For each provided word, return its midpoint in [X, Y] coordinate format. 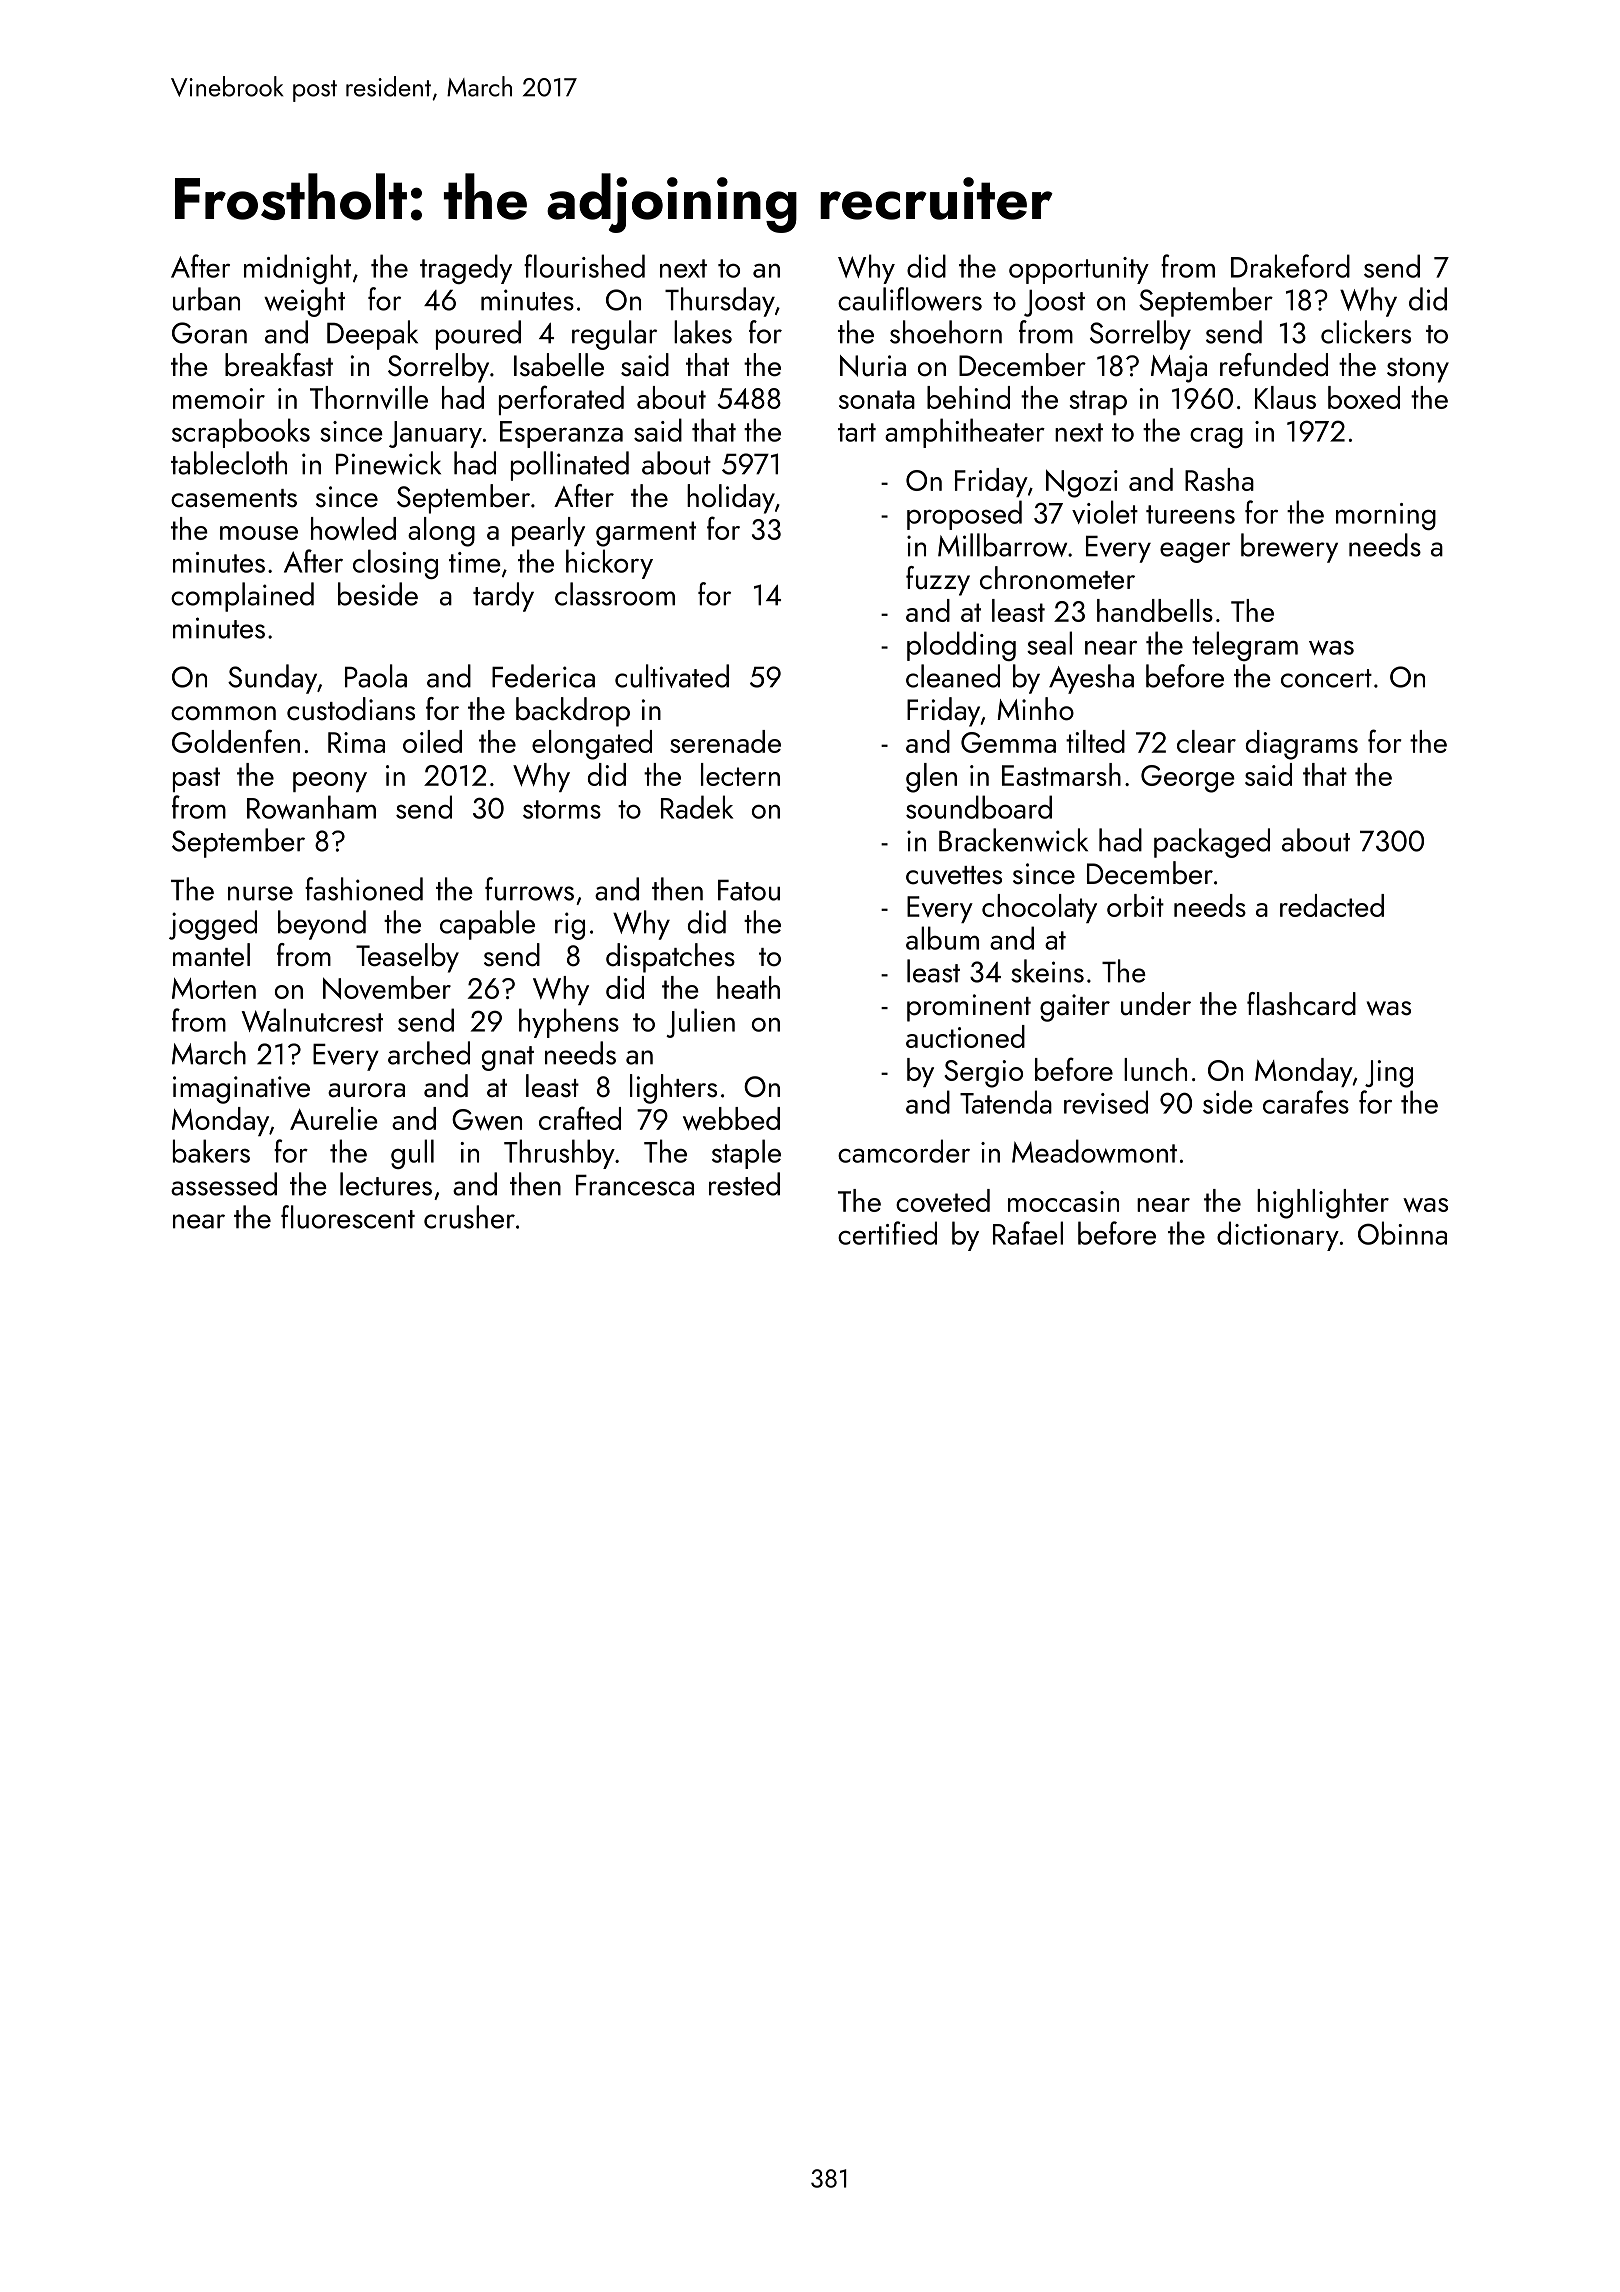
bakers [211, 1151]
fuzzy [938, 581]
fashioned [364, 889]
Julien [700, 1023]
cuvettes [954, 875]
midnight [297, 269]
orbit [1135, 905]
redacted [1332, 905]
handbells [1155, 610]
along [441, 532]
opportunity [1079, 270]
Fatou [749, 890]
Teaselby [407, 958]
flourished [584, 266]
